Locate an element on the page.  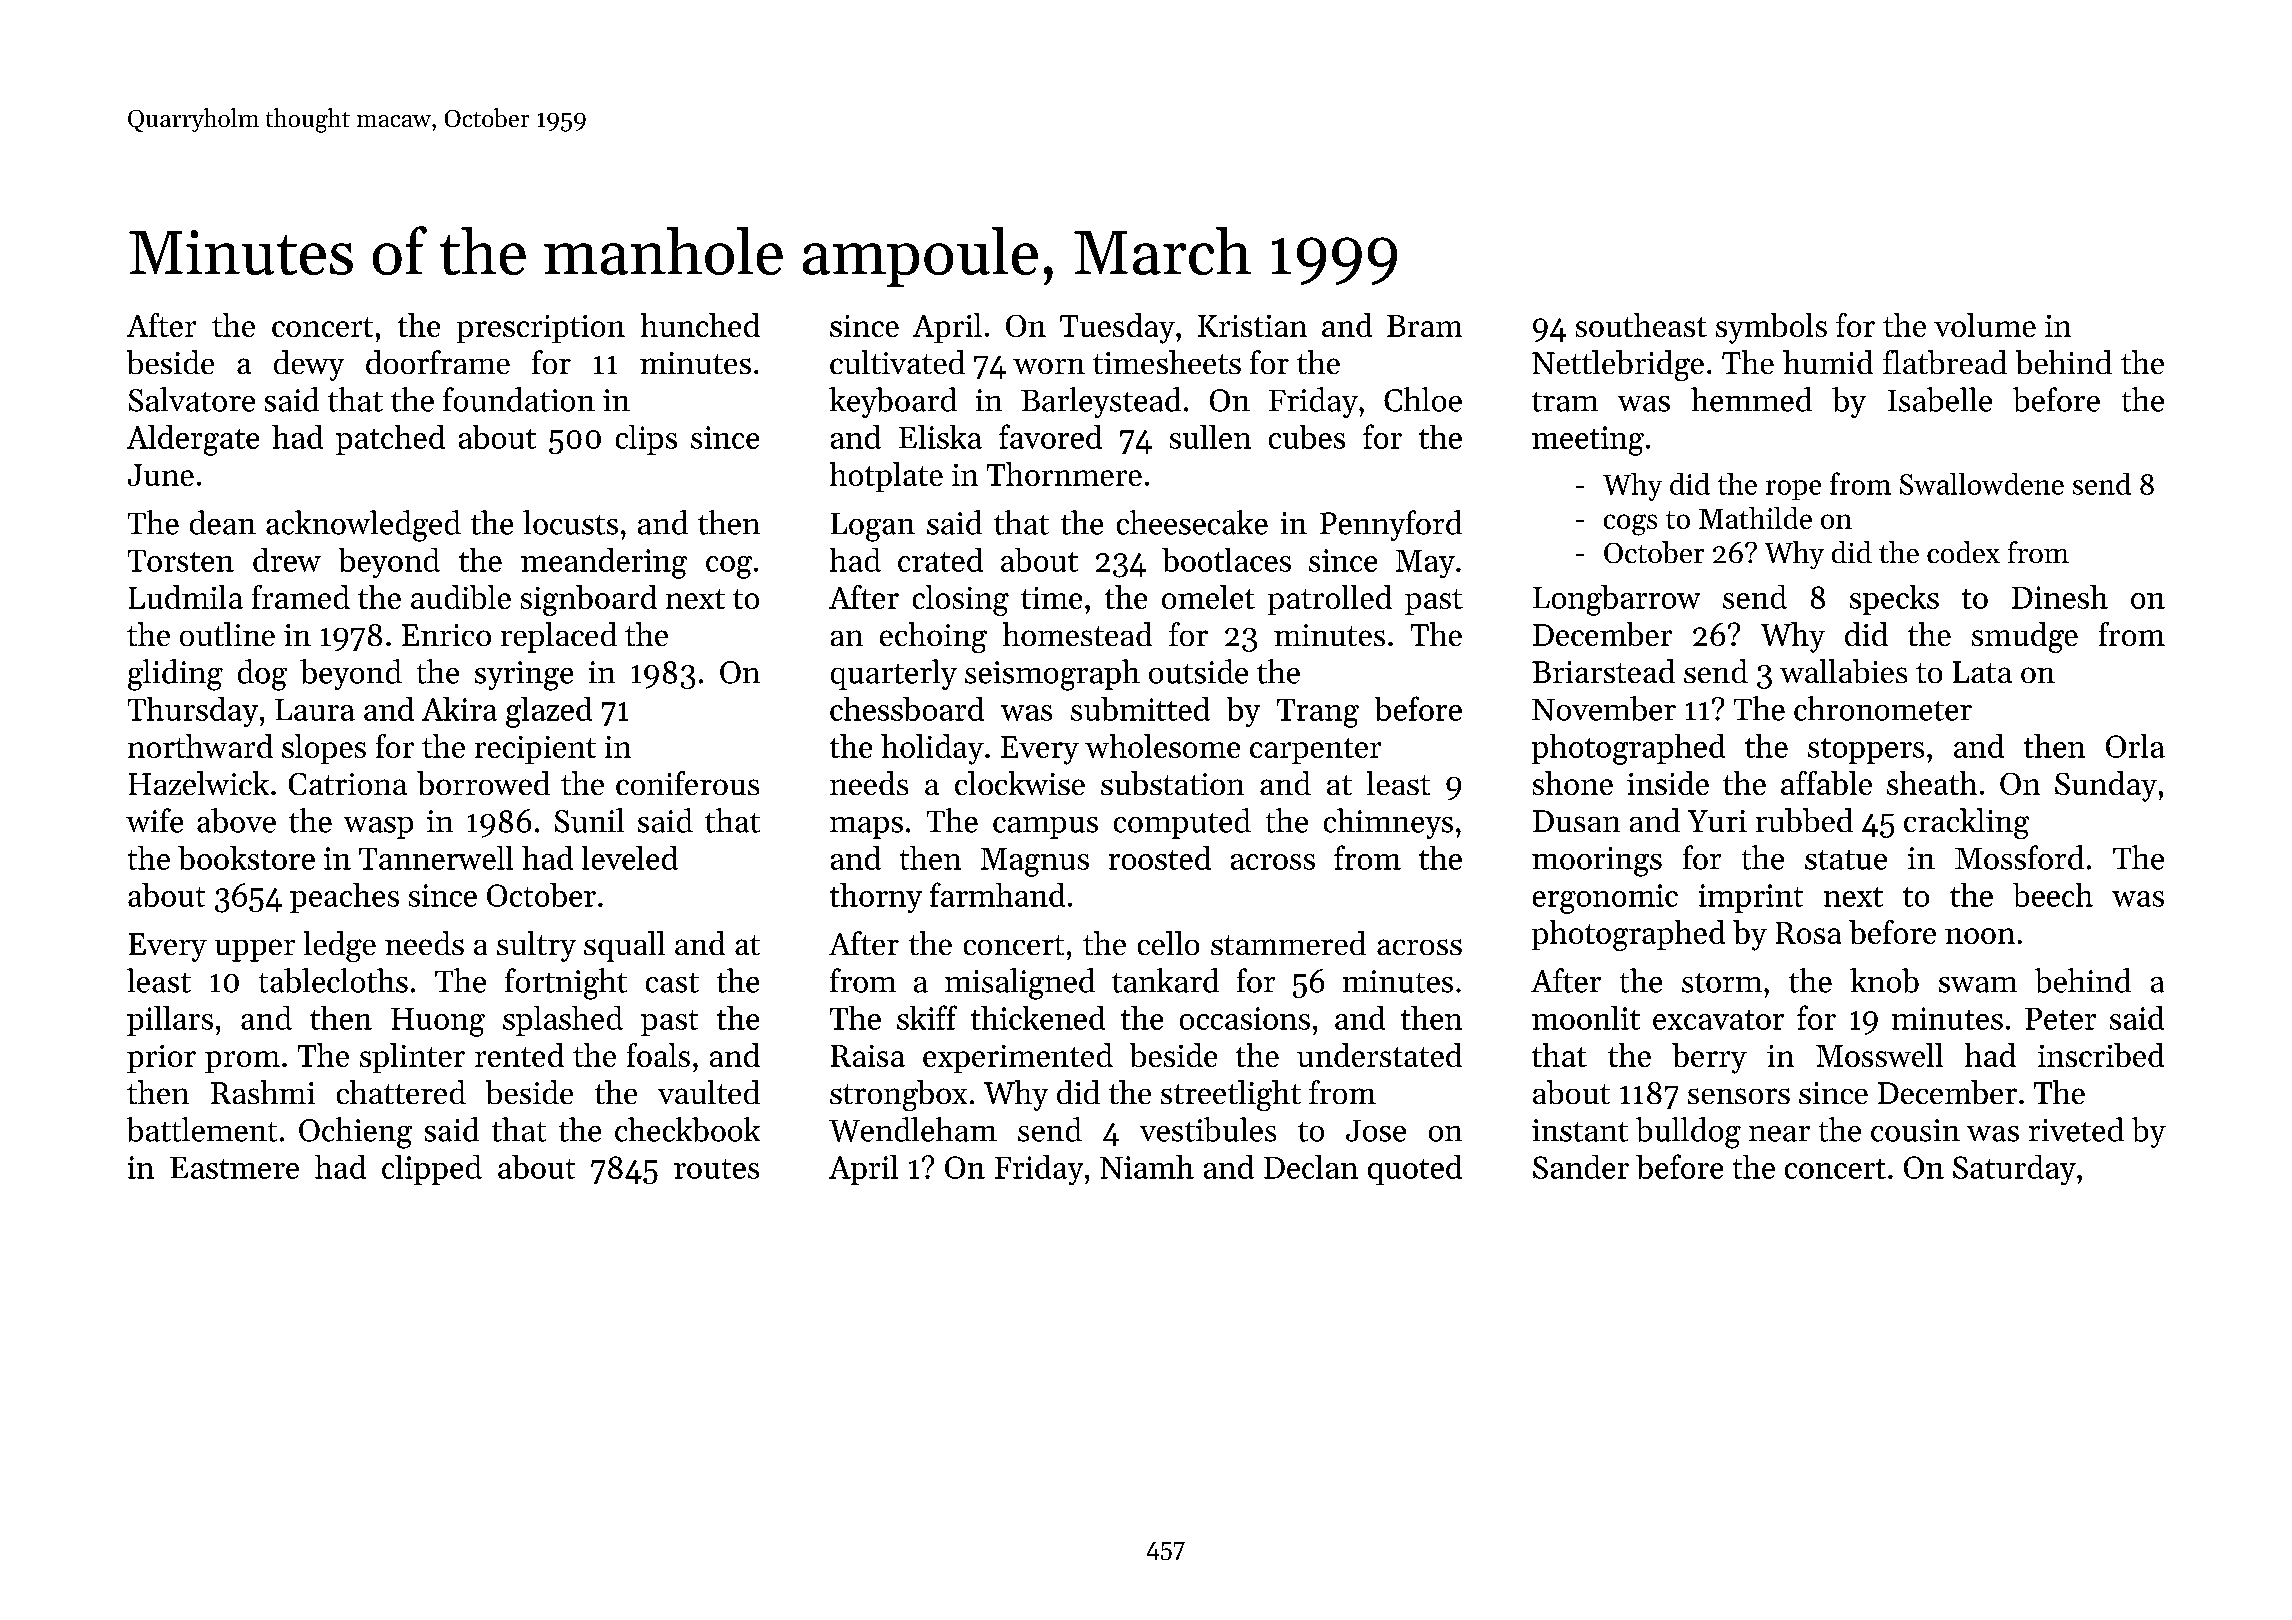
Catriona is located at coordinates (348, 784).
